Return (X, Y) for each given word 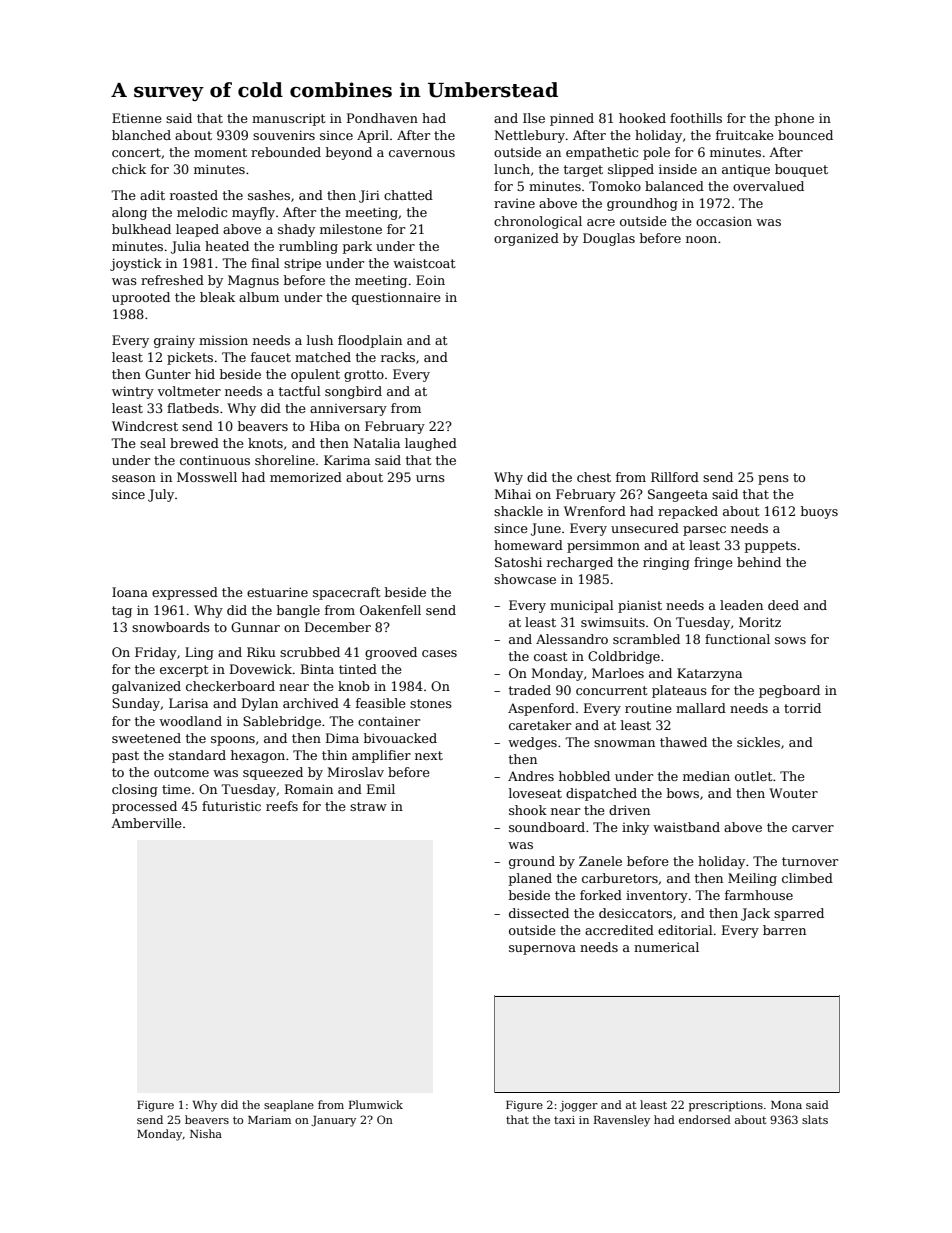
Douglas (609, 239)
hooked (642, 118)
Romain (309, 789)
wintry (133, 392)
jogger (579, 1106)
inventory (657, 897)
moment (220, 152)
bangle (298, 611)
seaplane (289, 1106)
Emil (381, 789)
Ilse (534, 118)
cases (439, 653)
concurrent (611, 690)
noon (701, 239)
